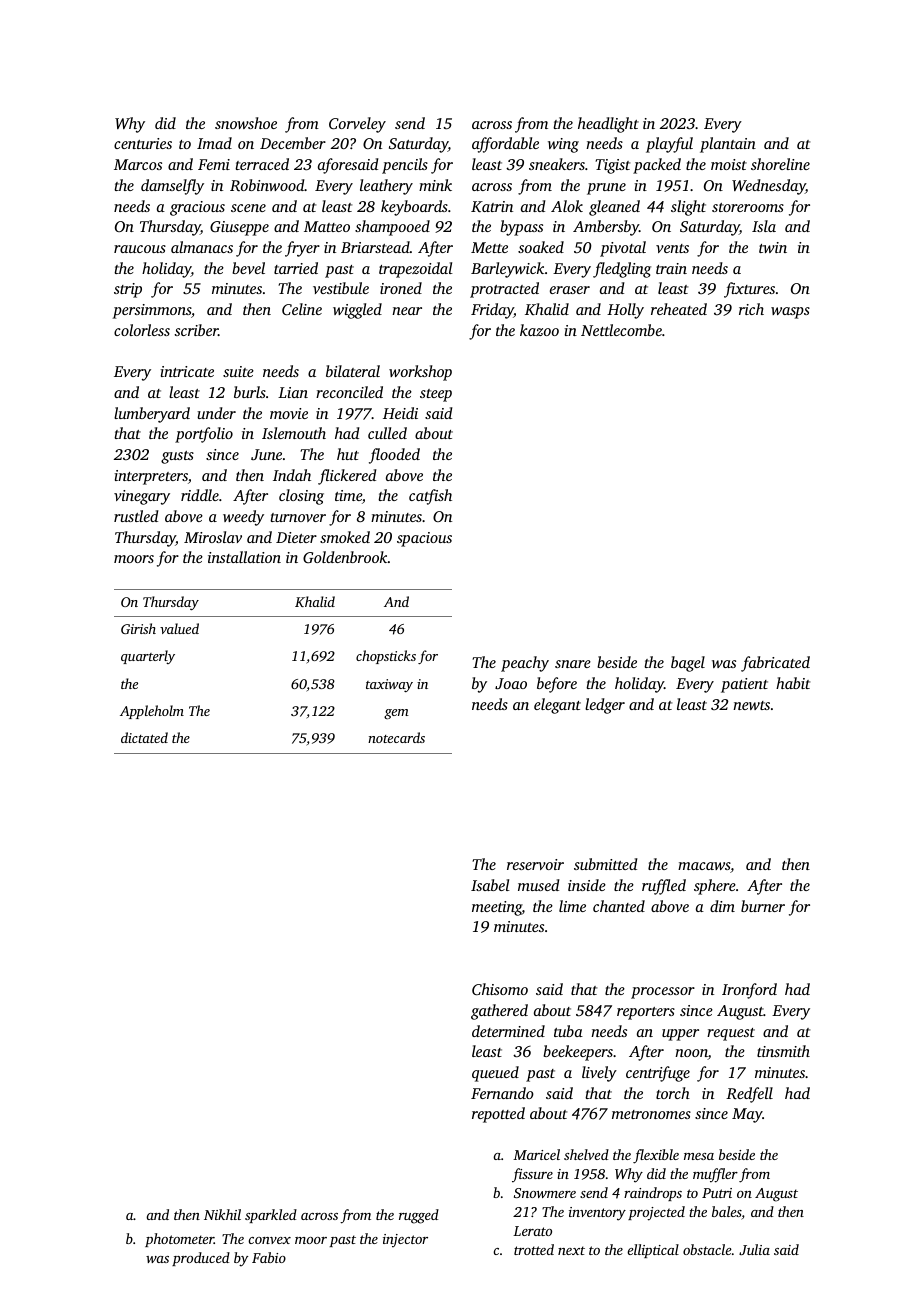  I want to click on dictated, so click(144, 737).
